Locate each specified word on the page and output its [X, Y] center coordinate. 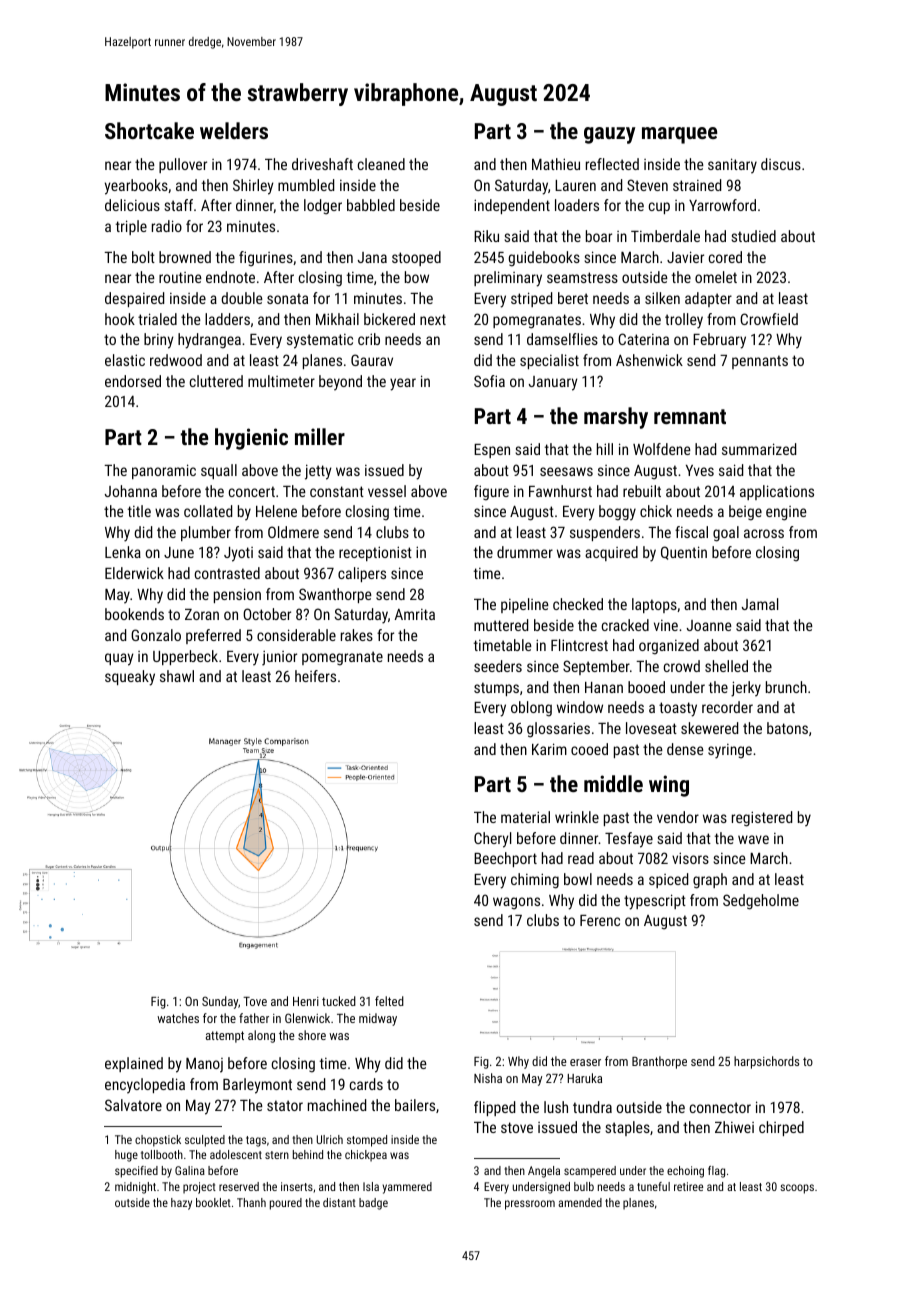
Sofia [489, 381]
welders [234, 130]
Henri [306, 1001]
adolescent [236, 1154]
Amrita [415, 614]
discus [781, 164]
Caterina [643, 339]
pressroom [530, 1205]
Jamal [760, 604]
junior [279, 658]
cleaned [381, 164]
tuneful [653, 1186]
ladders [227, 319]
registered [762, 819]
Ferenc [600, 920]
